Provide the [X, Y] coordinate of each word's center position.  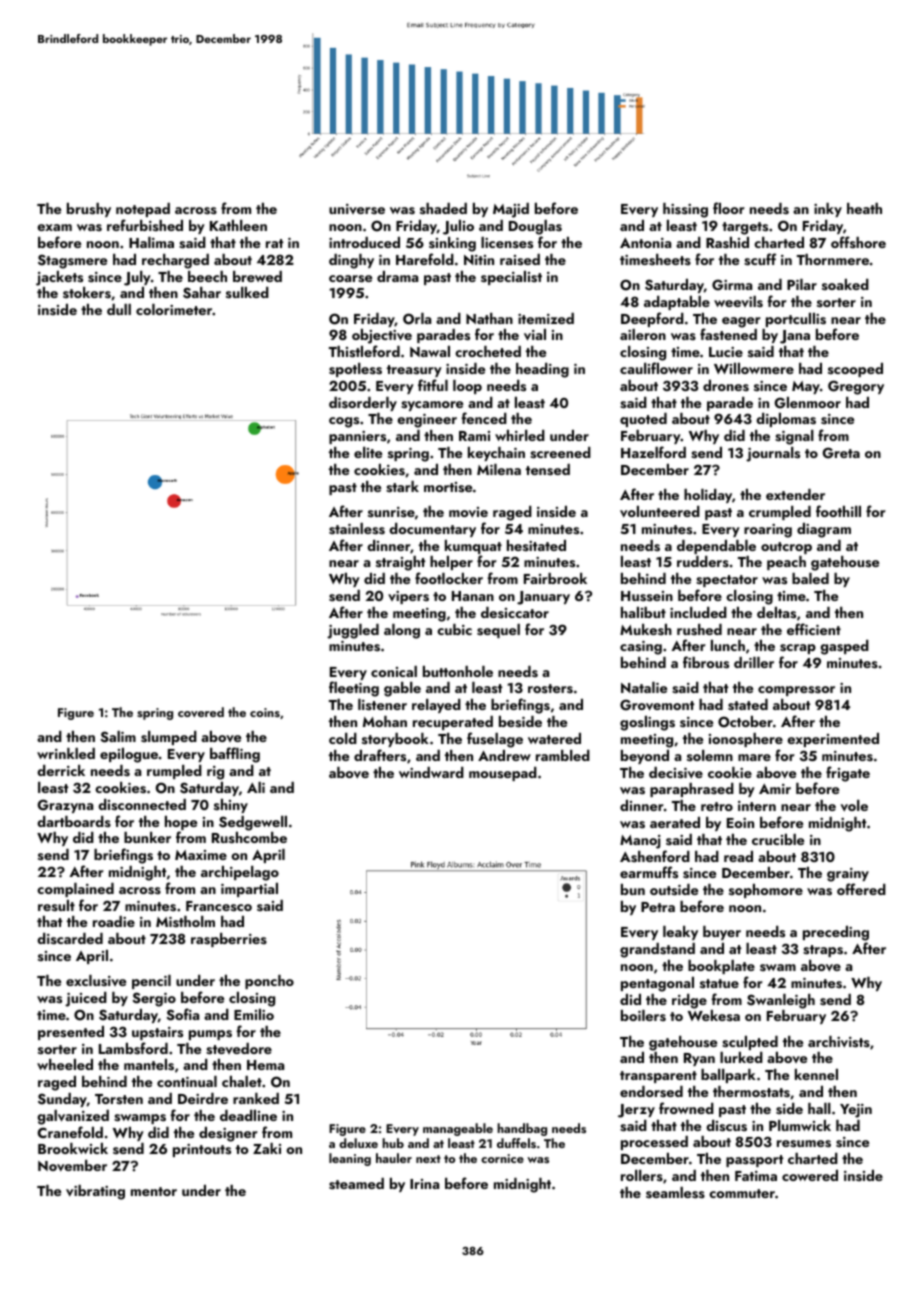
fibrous [706, 662]
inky [828, 210]
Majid [511, 210]
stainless [357, 529]
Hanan [473, 596]
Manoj [640, 842]
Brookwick [73, 1148]
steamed [356, 1184]
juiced [86, 999]
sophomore [766, 891]
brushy [89, 210]
